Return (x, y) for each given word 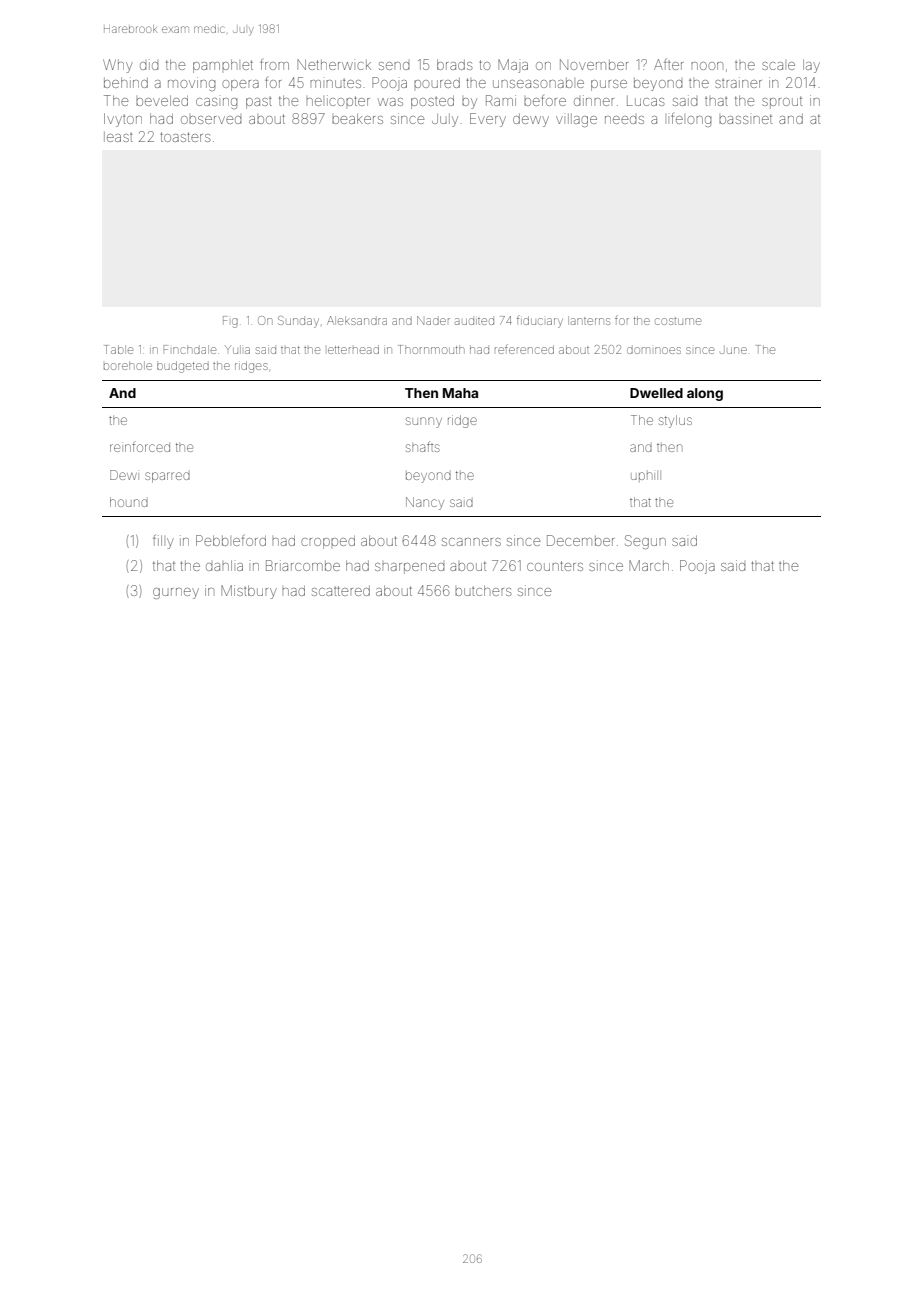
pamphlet (223, 66)
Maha (460, 393)
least (118, 137)
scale (778, 66)
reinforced (140, 446)
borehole (128, 365)
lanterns (589, 320)
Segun (645, 542)
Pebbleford (231, 540)
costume (678, 321)
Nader (433, 320)
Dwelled (656, 393)
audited (474, 321)
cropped (328, 542)
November (594, 64)
